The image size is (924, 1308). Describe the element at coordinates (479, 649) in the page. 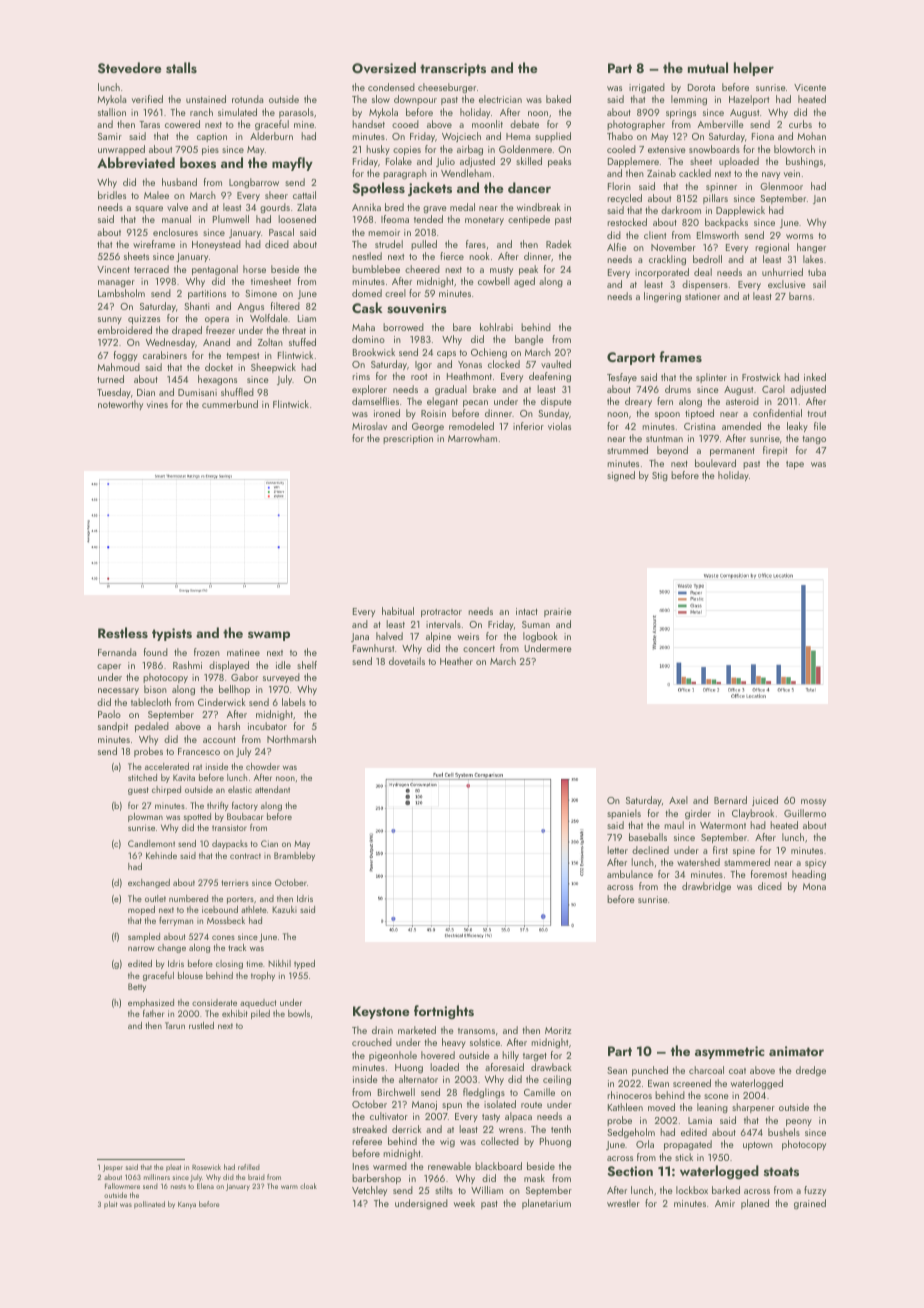

I see `concert` at that location.
